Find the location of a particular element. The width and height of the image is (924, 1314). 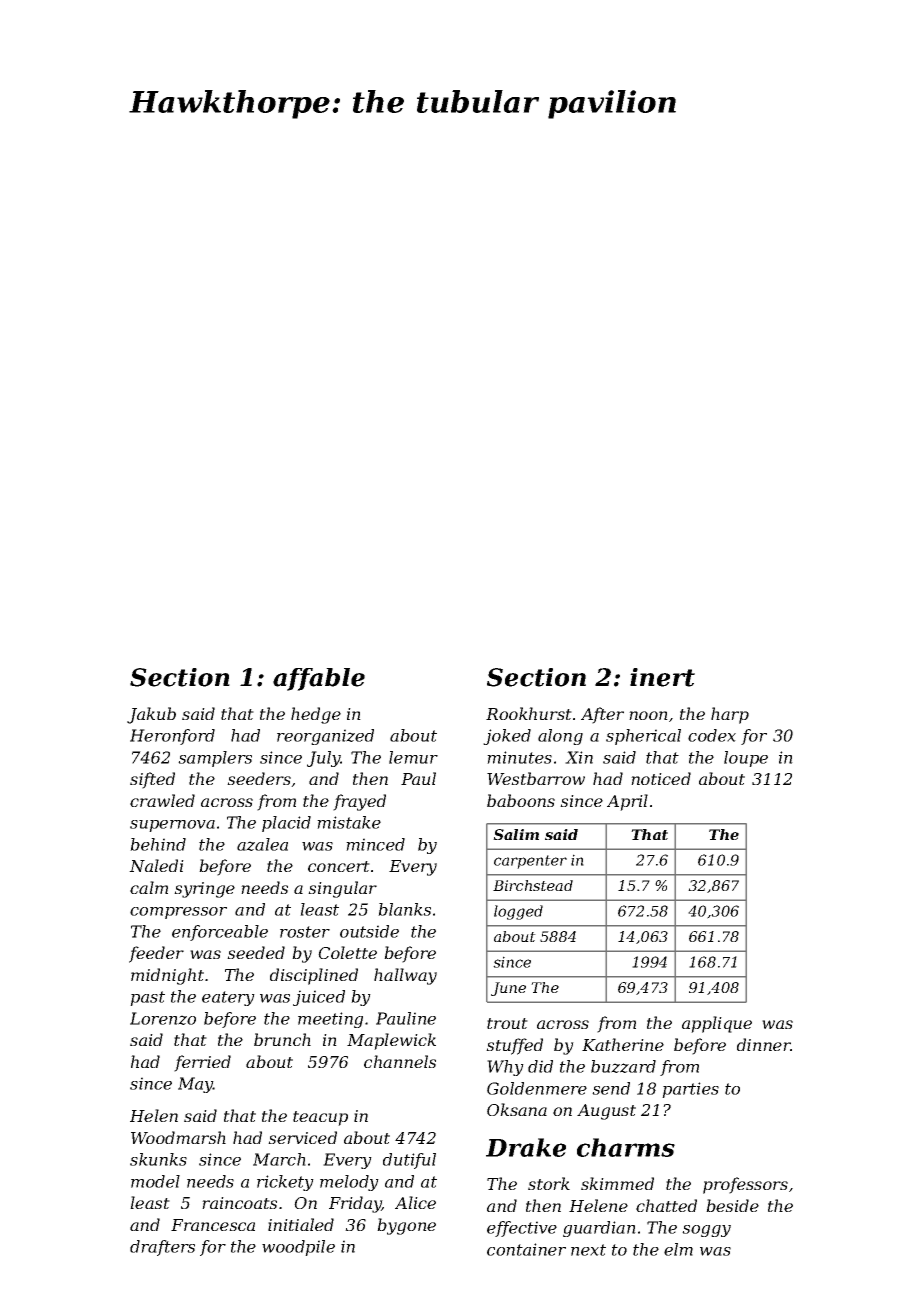

Maplewick is located at coordinates (391, 1041).
